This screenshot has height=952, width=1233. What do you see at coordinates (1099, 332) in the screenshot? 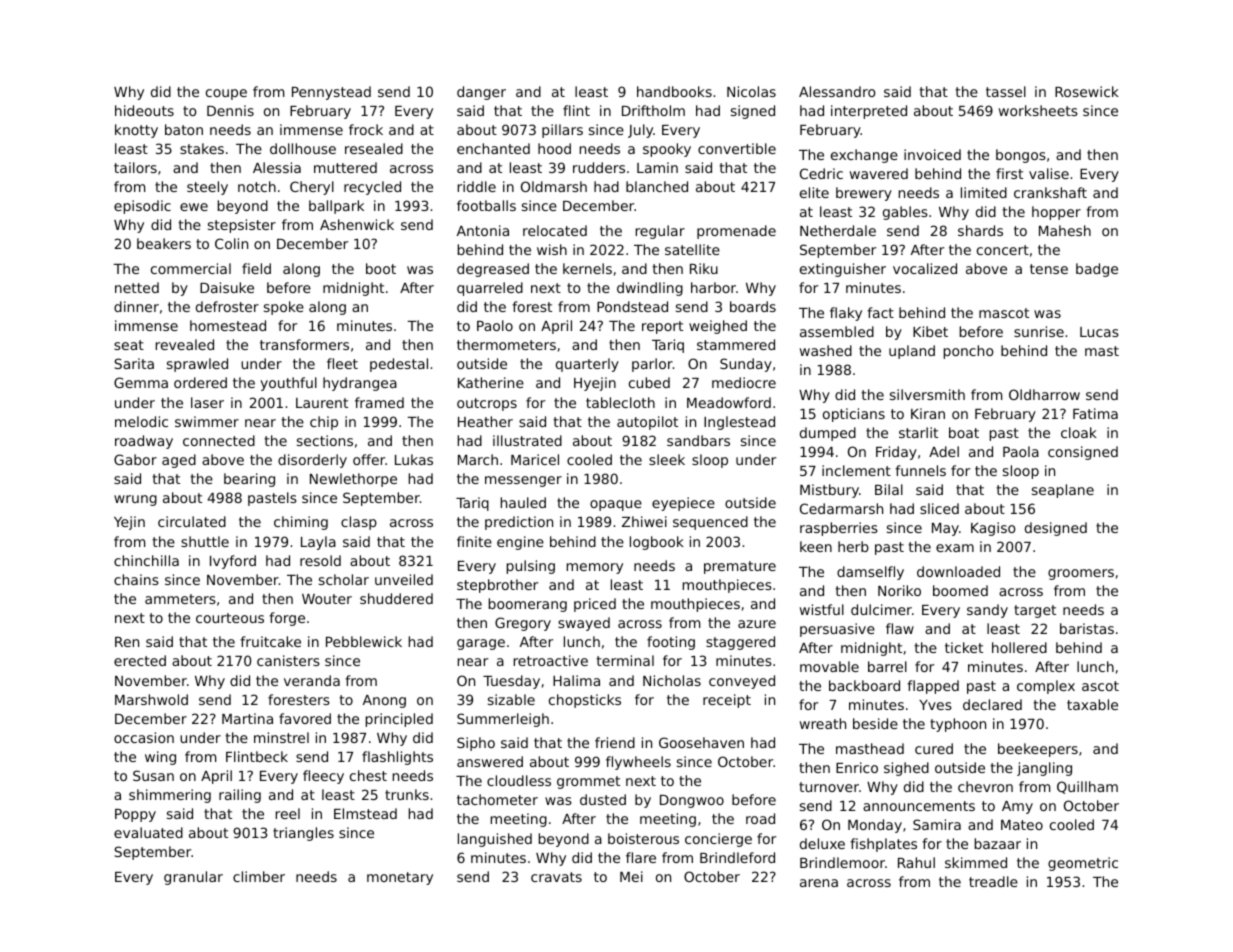
I see `Lucas` at bounding box center [1099, 332].
